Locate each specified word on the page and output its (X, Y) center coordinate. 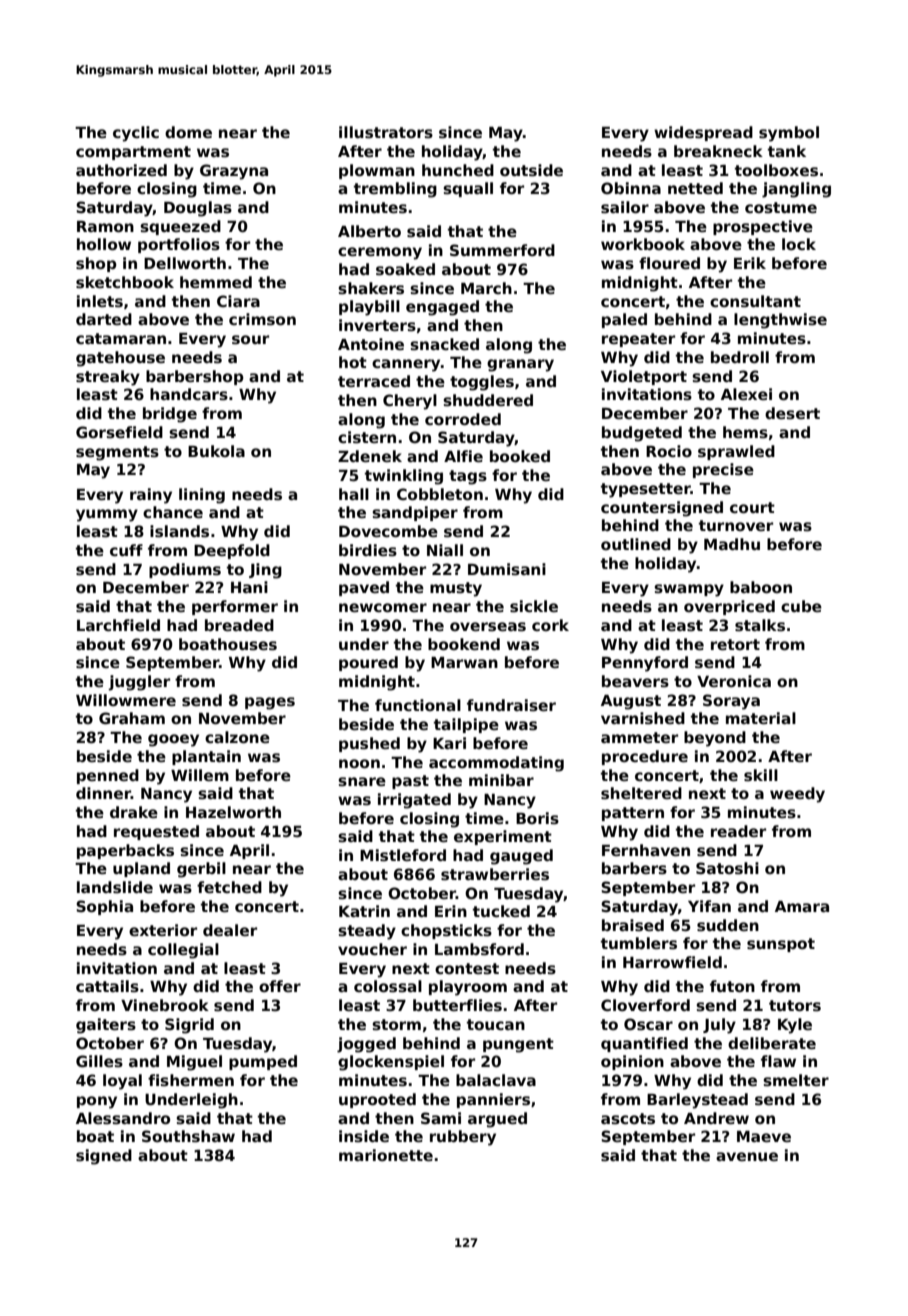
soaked (405, 269)
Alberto (369, 231)
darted (104, 319)
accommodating (496, 764)
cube (801, 606)
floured (669, 263)
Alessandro (123, 1118)
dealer (230, 930)
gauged (521, 857)
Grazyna (234, 172)
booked (520, 456)
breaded (239, 625)
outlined (636, 544)
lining (202, 496)
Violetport (644, 377)
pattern (633, 814)
